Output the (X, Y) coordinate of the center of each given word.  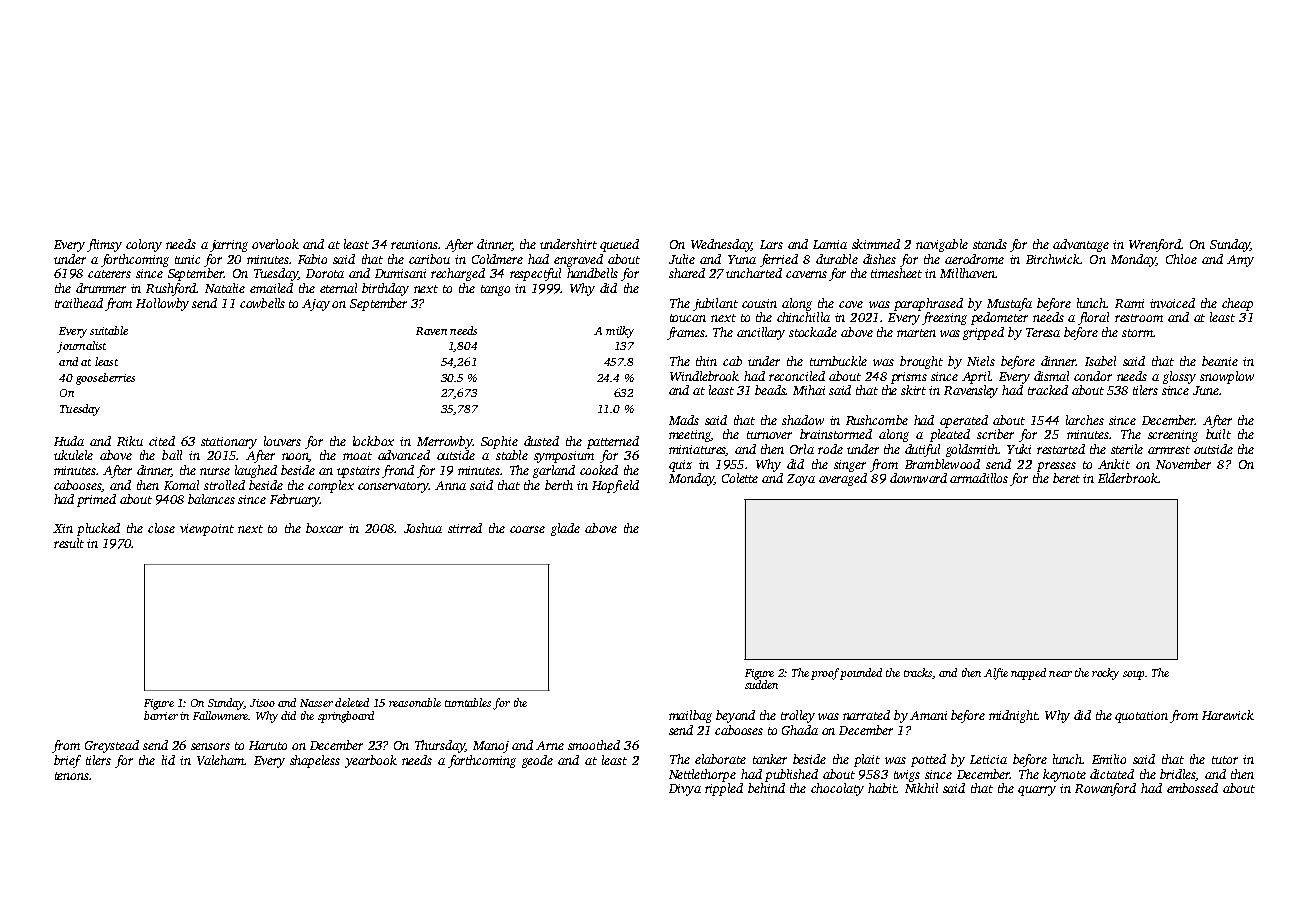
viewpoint (207, 530)
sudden (761, 684)
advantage (1081, 245)
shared (687, 273)
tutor (1225, 760)
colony (144, 245)
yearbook (371, 761)
